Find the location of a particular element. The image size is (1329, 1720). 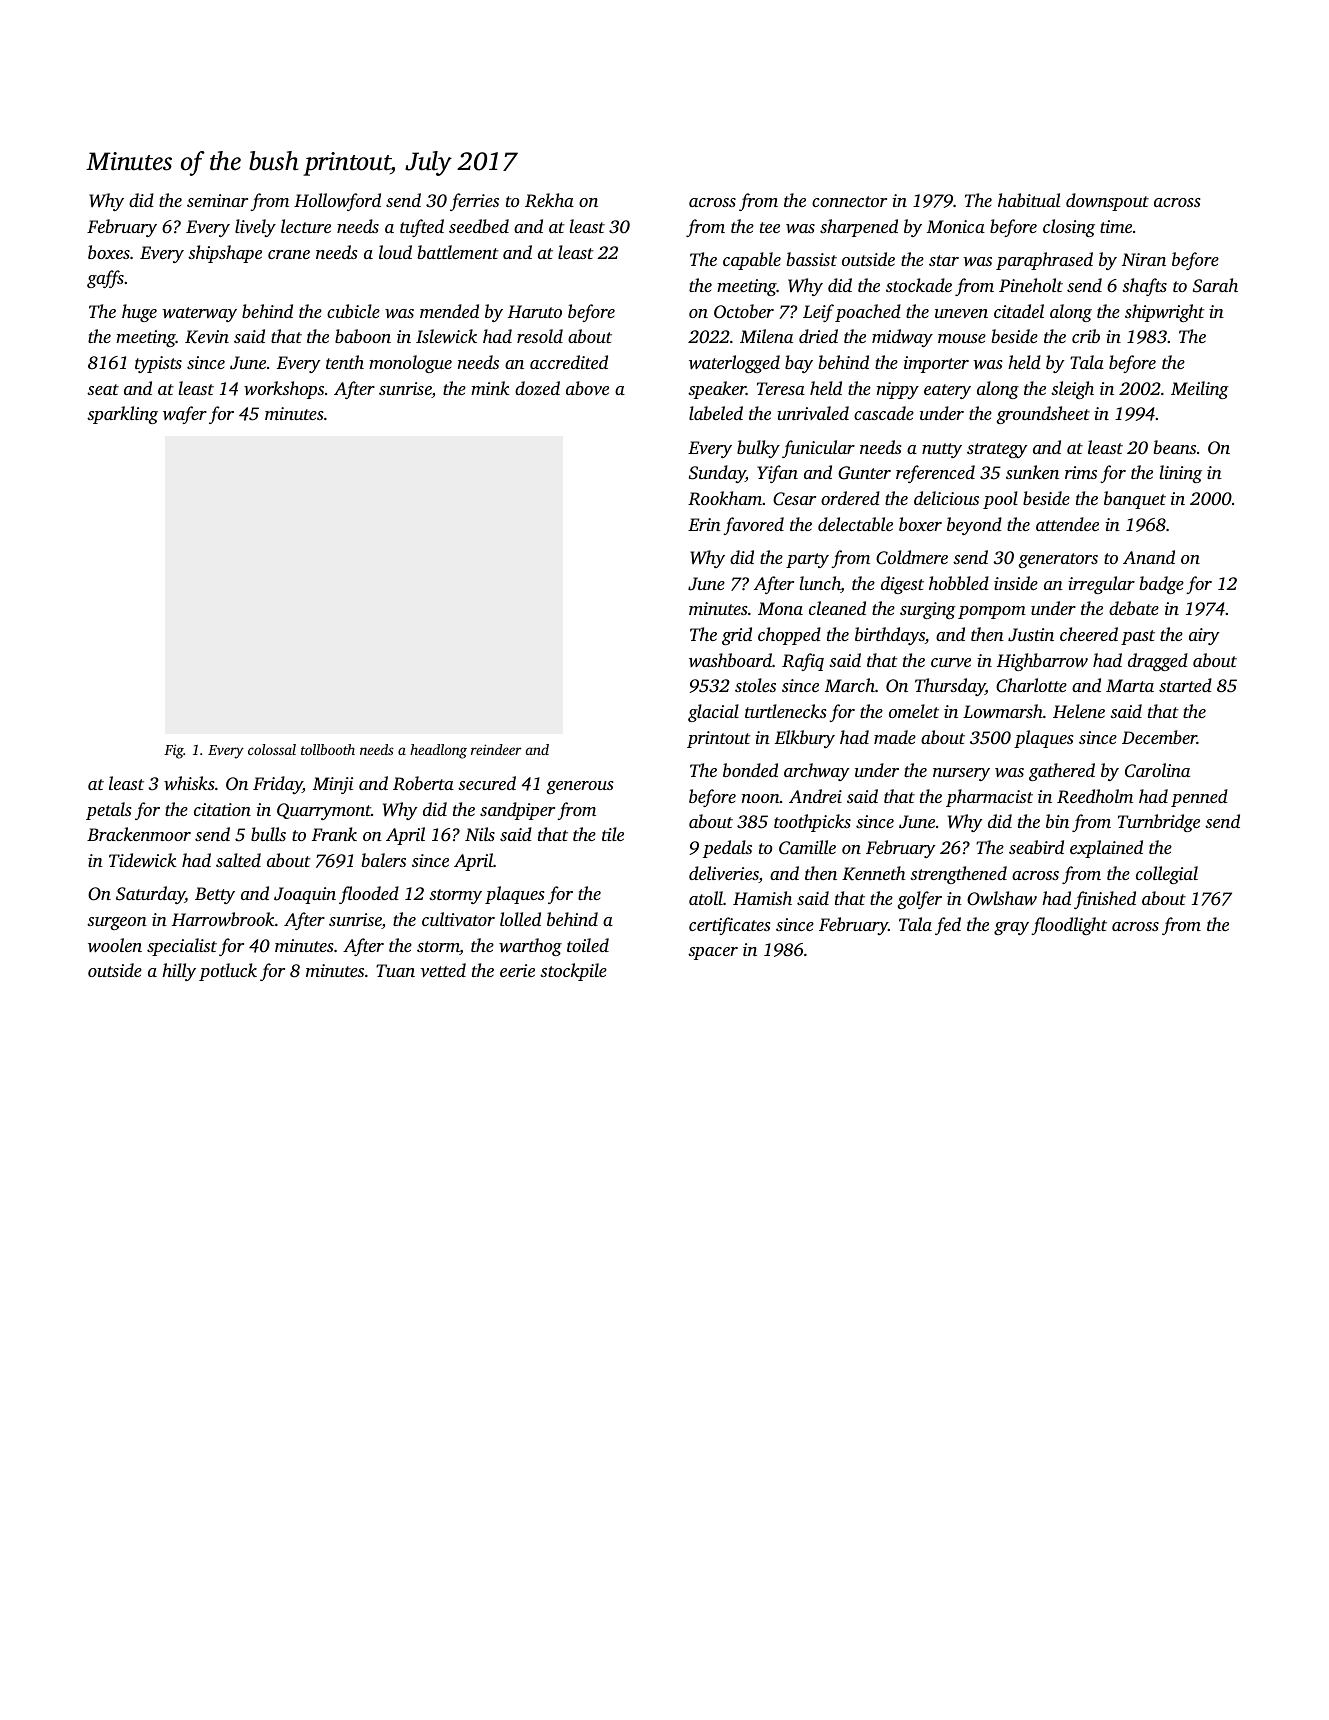

noon is located at coordinates (761, 798).
